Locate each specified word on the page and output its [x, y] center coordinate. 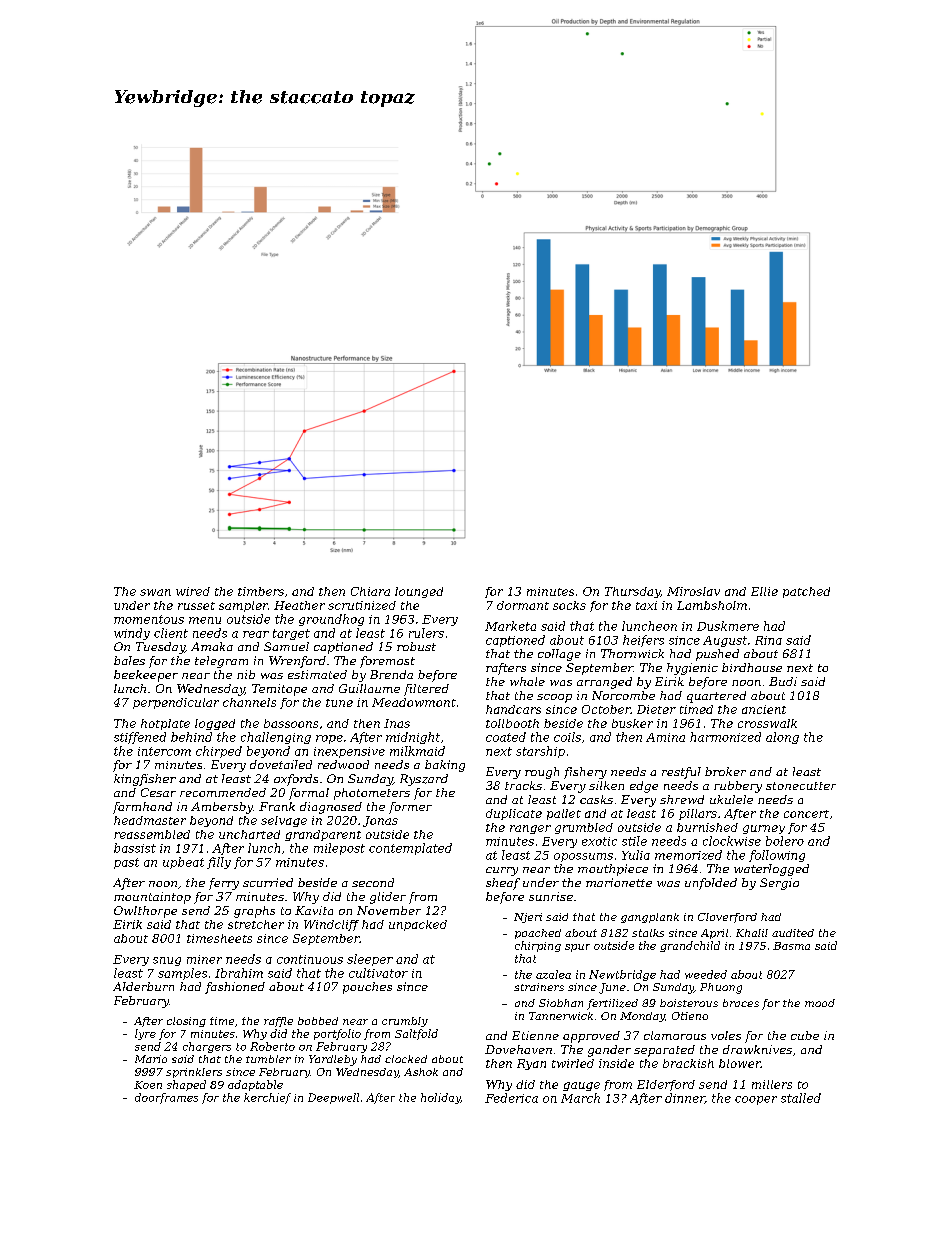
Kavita [314, 910]
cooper [756, 1100]
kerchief [267, 1098]
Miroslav [693, 591]
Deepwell [333, 1098]
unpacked [418, 925]
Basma [791, 946]
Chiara [370, 591]
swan [155, 592]
